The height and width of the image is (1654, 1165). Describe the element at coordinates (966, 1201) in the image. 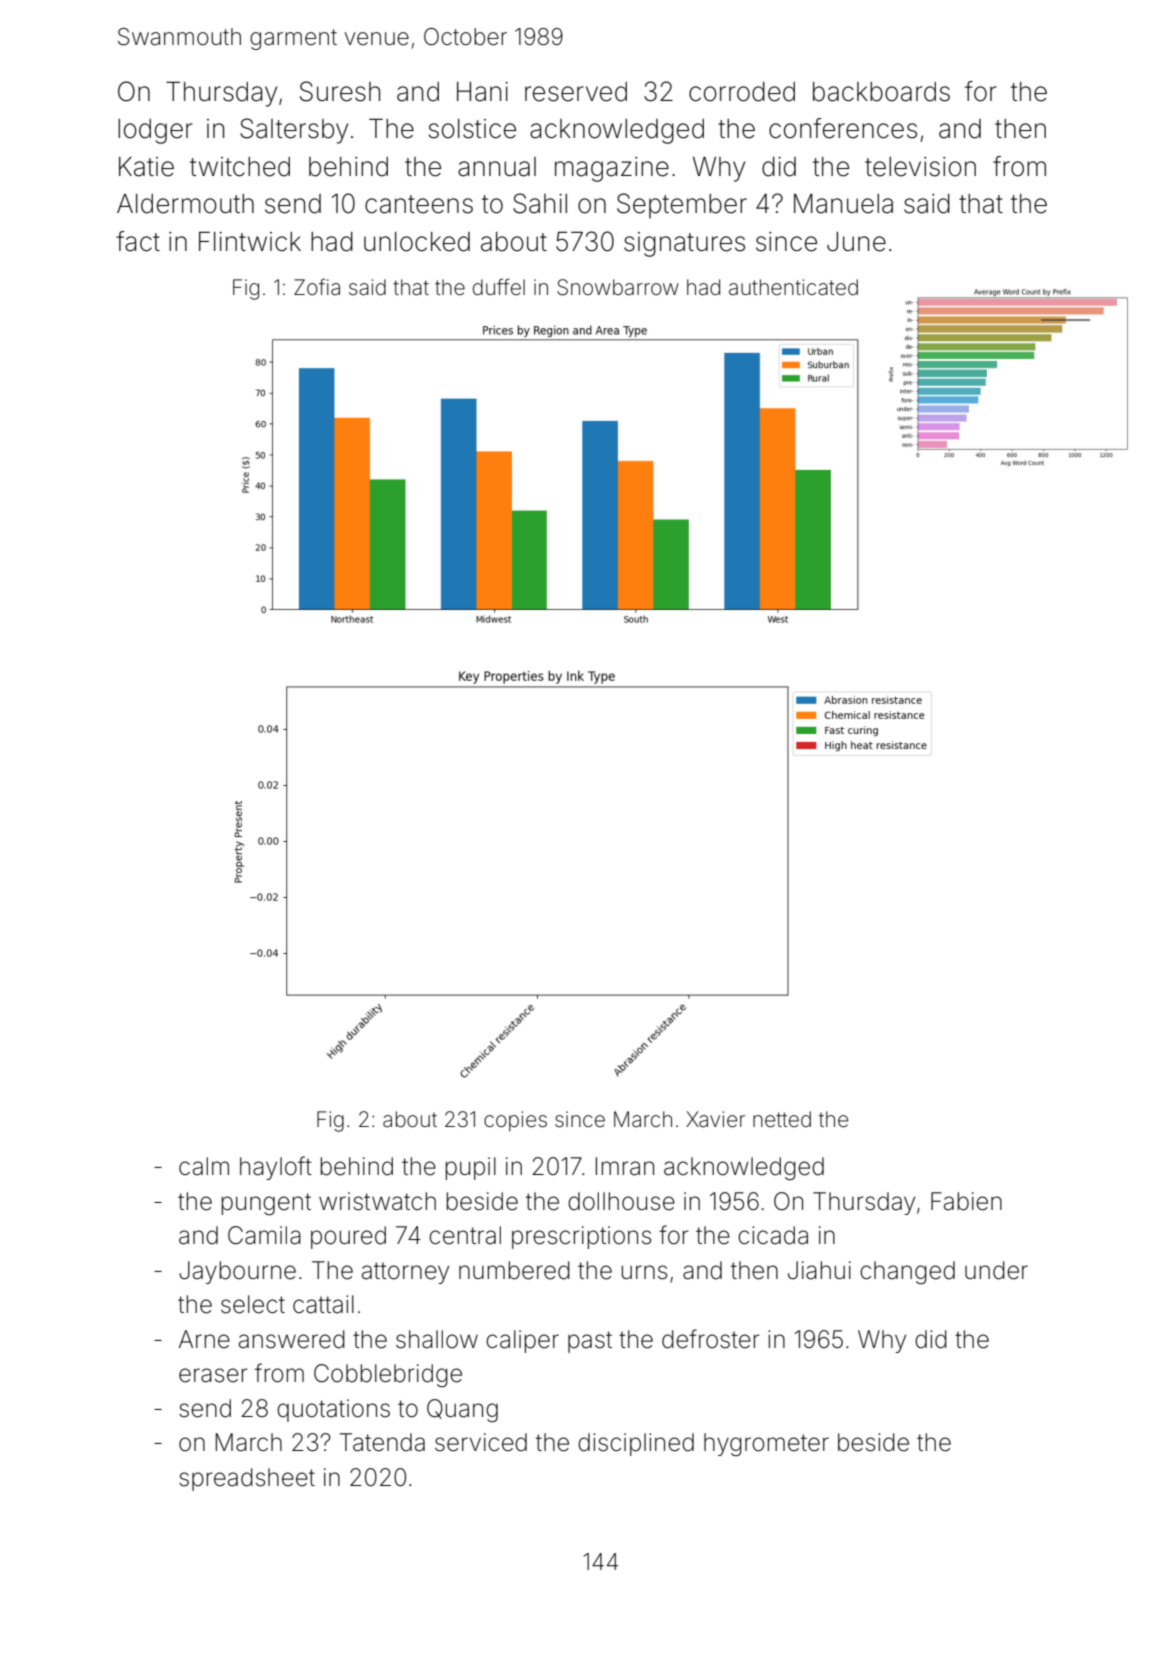

I see `Fabien` at that location.
